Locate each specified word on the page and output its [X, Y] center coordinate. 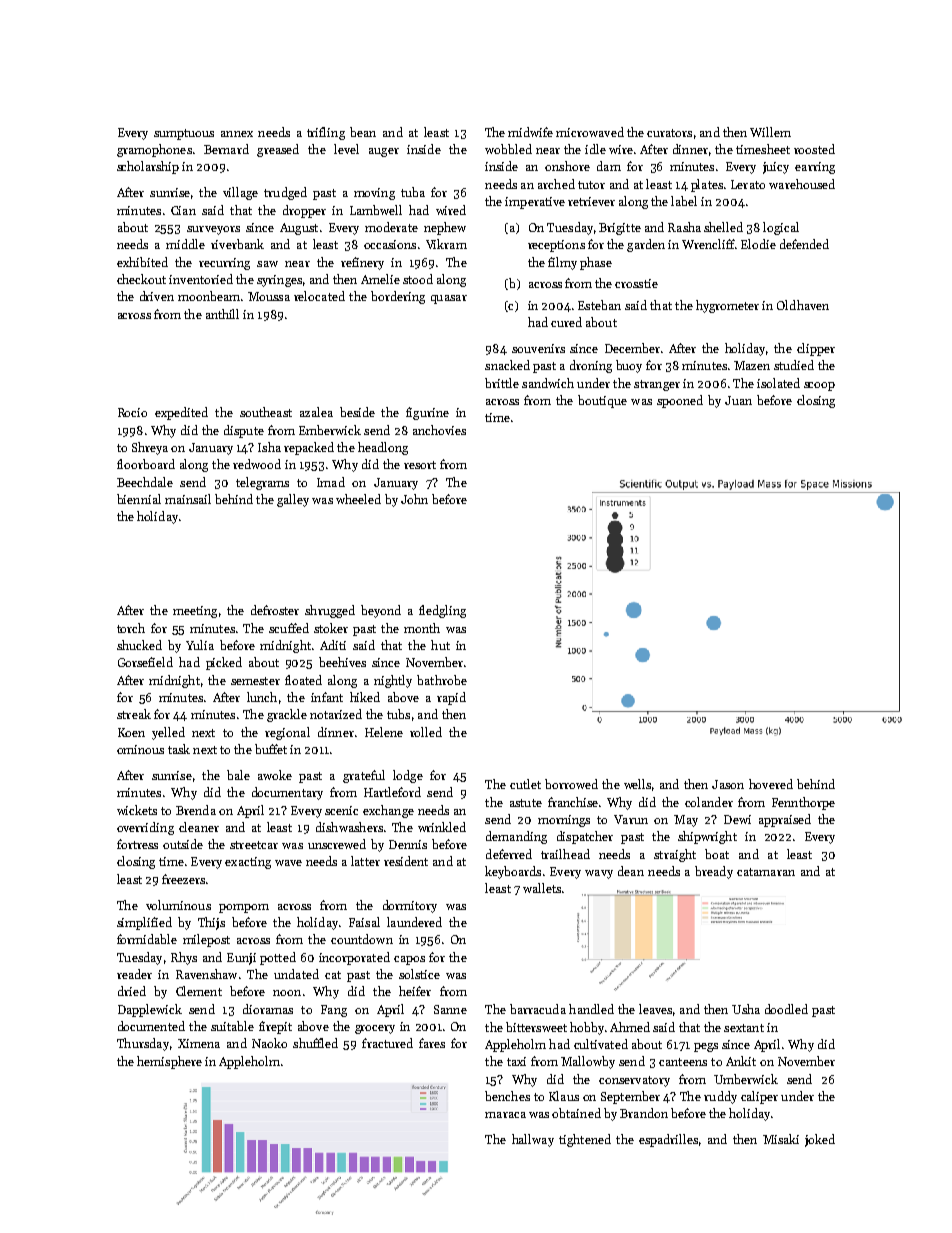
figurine [427, 413]
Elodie [758, 244]
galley [293, 500]
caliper [759, 1097]
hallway [533, 1140]
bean [363, 132]
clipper [816, 349]
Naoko [269, 1043]
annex [237, 134]
